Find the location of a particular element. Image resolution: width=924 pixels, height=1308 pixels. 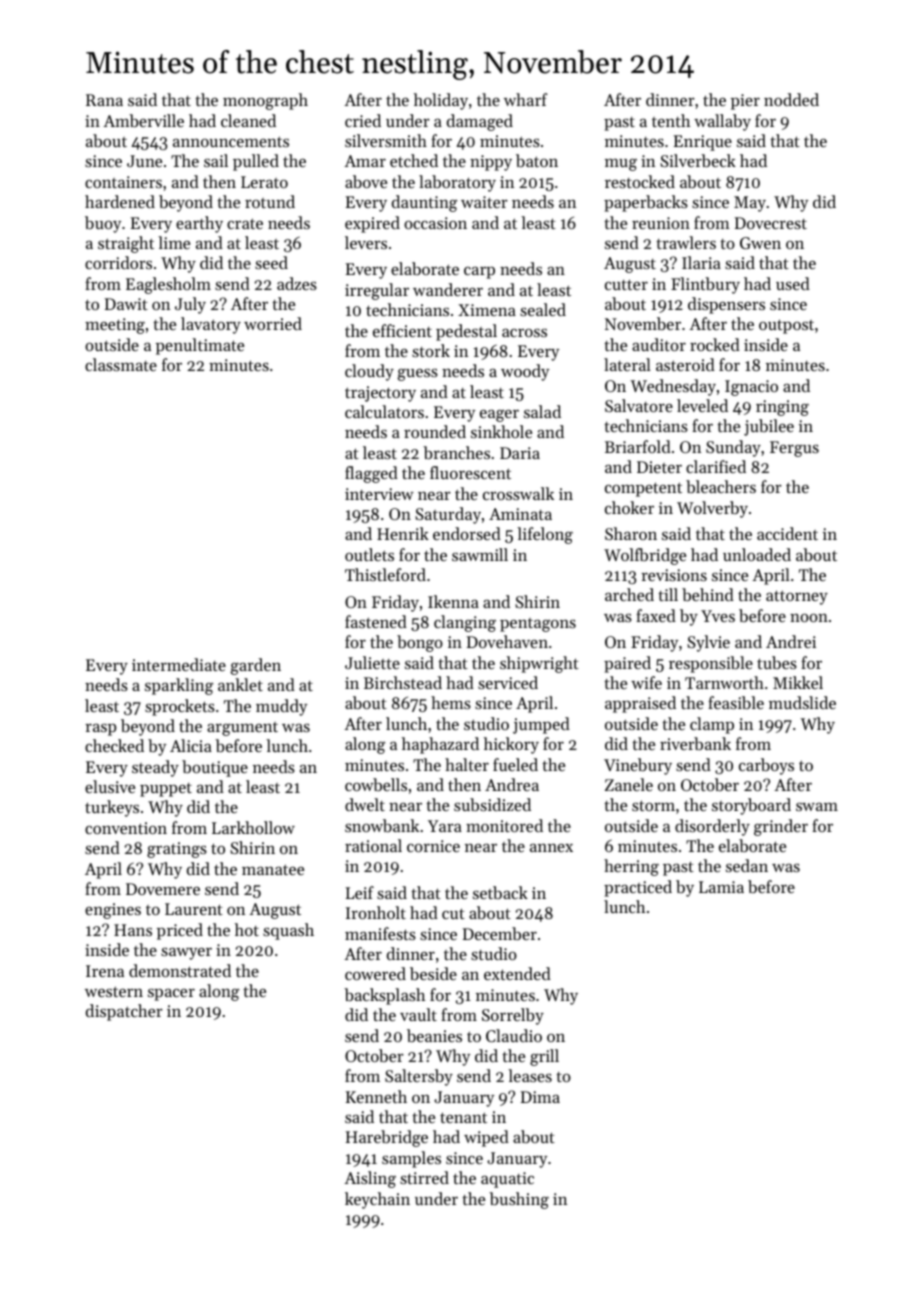

across is located at coordinates (524, 332).
